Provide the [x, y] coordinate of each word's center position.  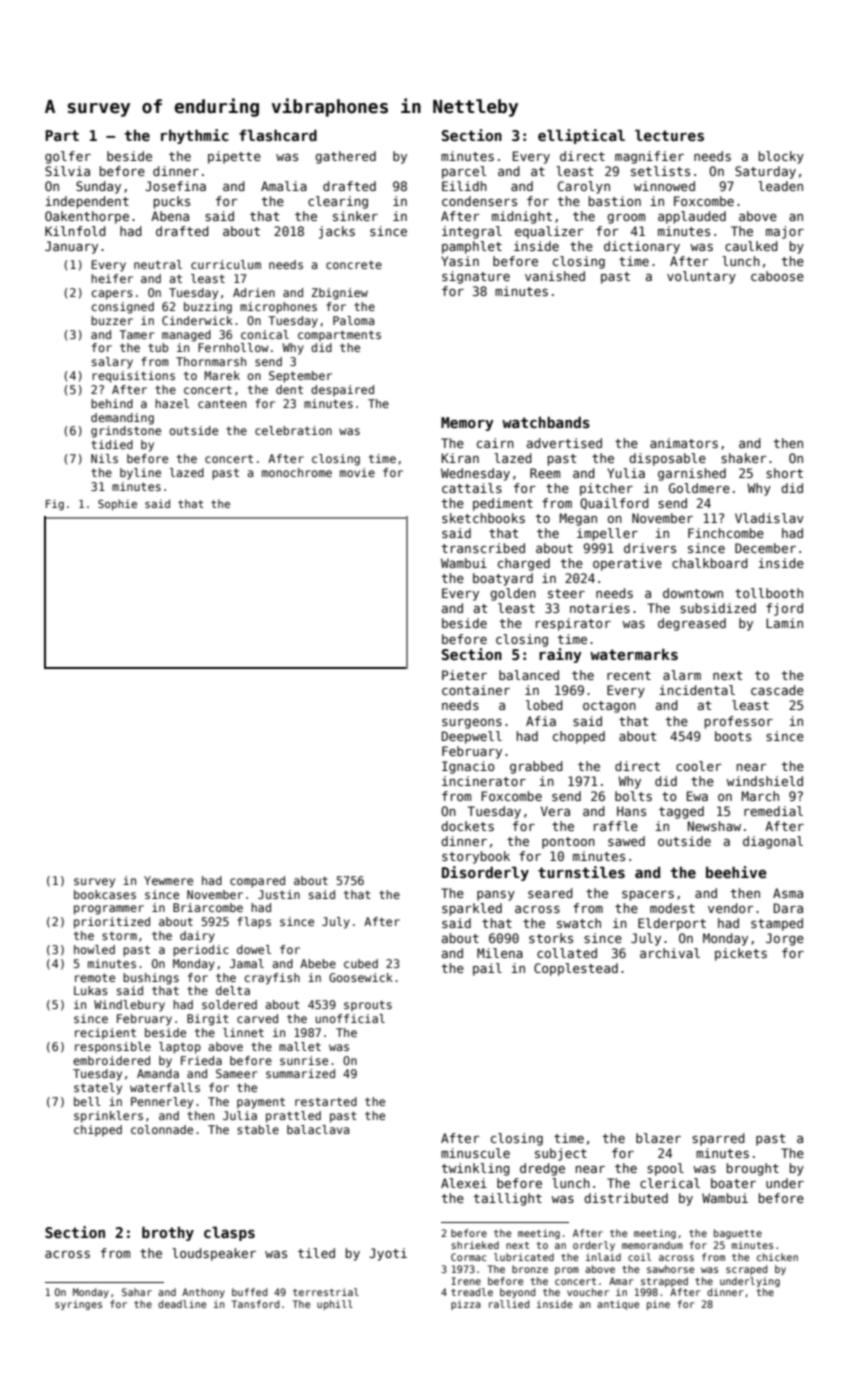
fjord [784, 609]
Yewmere [168, 880]
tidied [112, 444]
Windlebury [129, 1006]
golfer [68, 157]
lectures [669, 135]
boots [733, 736]
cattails [472, 488]
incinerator [484, 781]
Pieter [464, 675]
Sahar [137, 1292]
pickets [741, 954]
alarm [682, 675]
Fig [55, 504]
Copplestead [576, 969]
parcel [464, 172]
